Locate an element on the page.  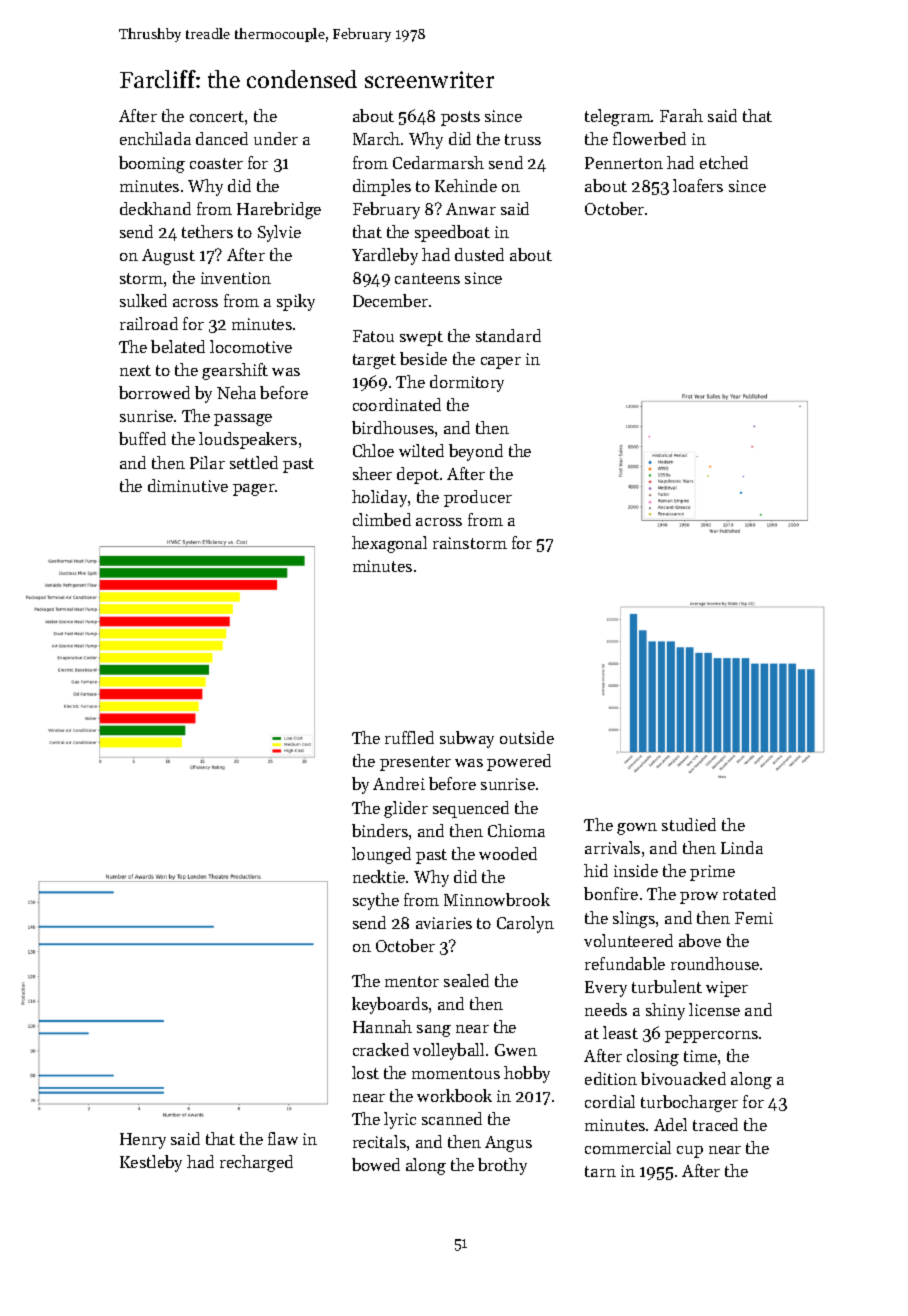
telegram is located at coordinates (618, 117).
